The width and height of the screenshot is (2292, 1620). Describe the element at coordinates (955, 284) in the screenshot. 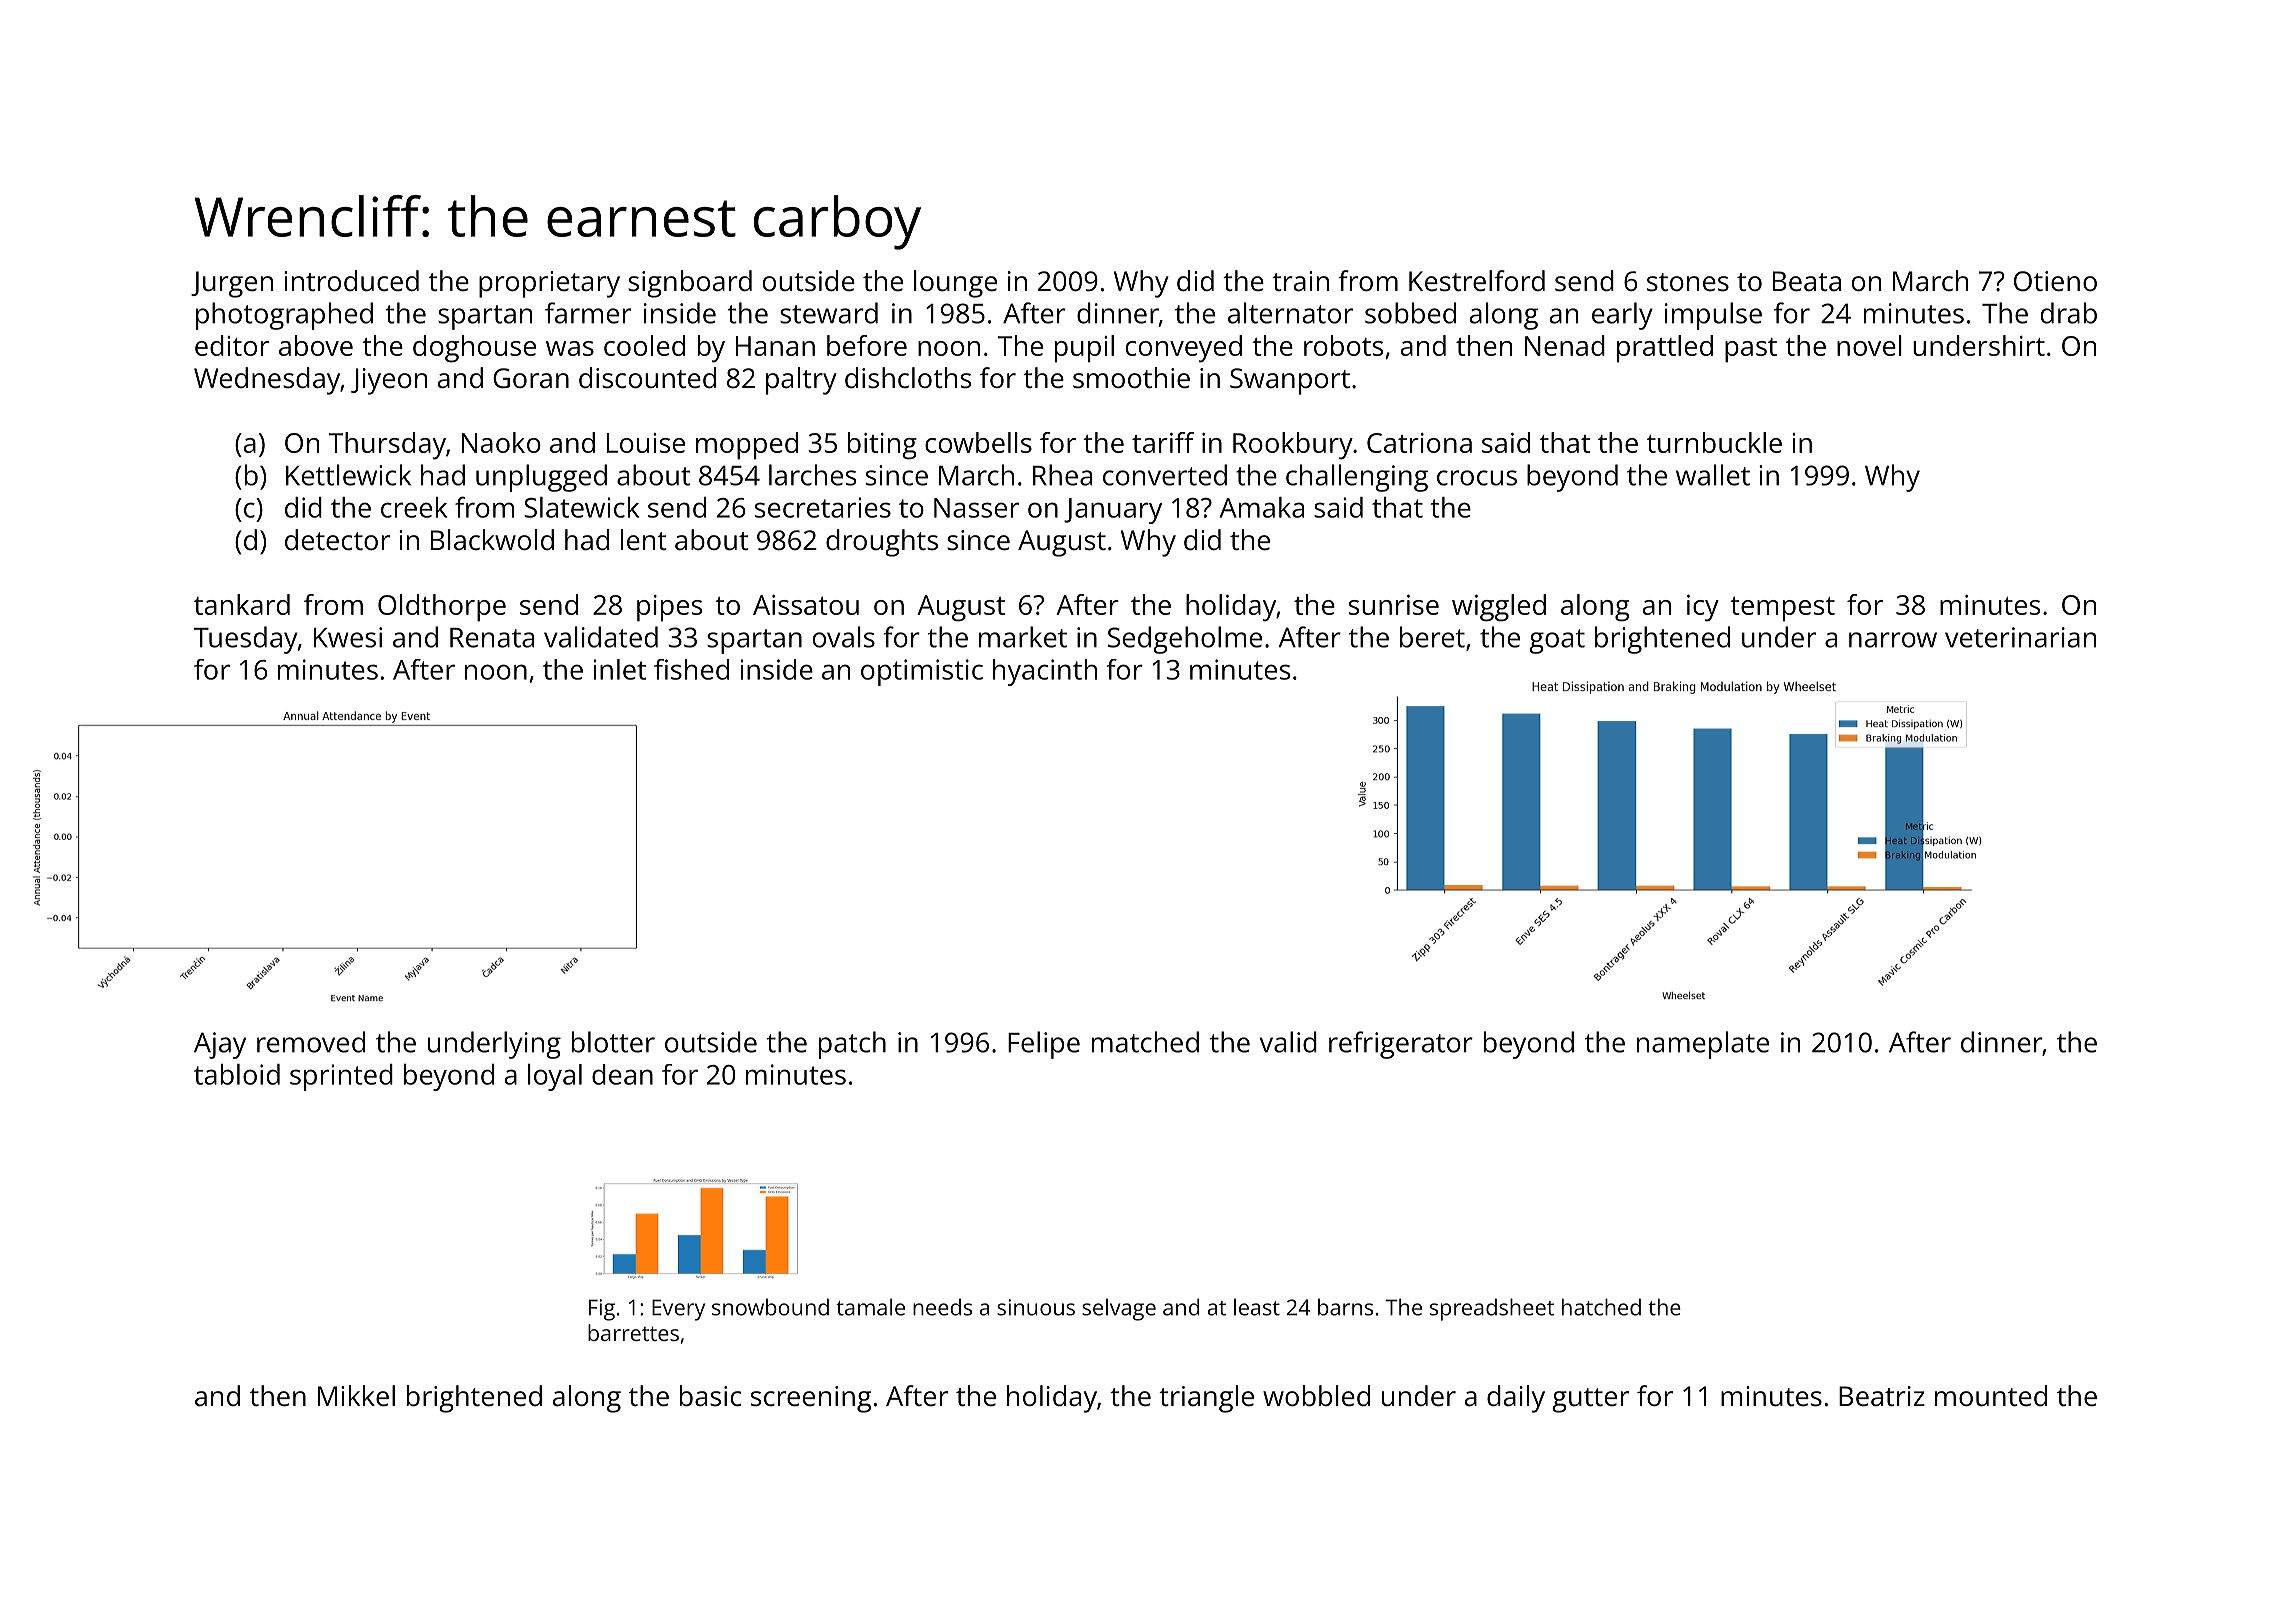

I see `lounge` at that location.
